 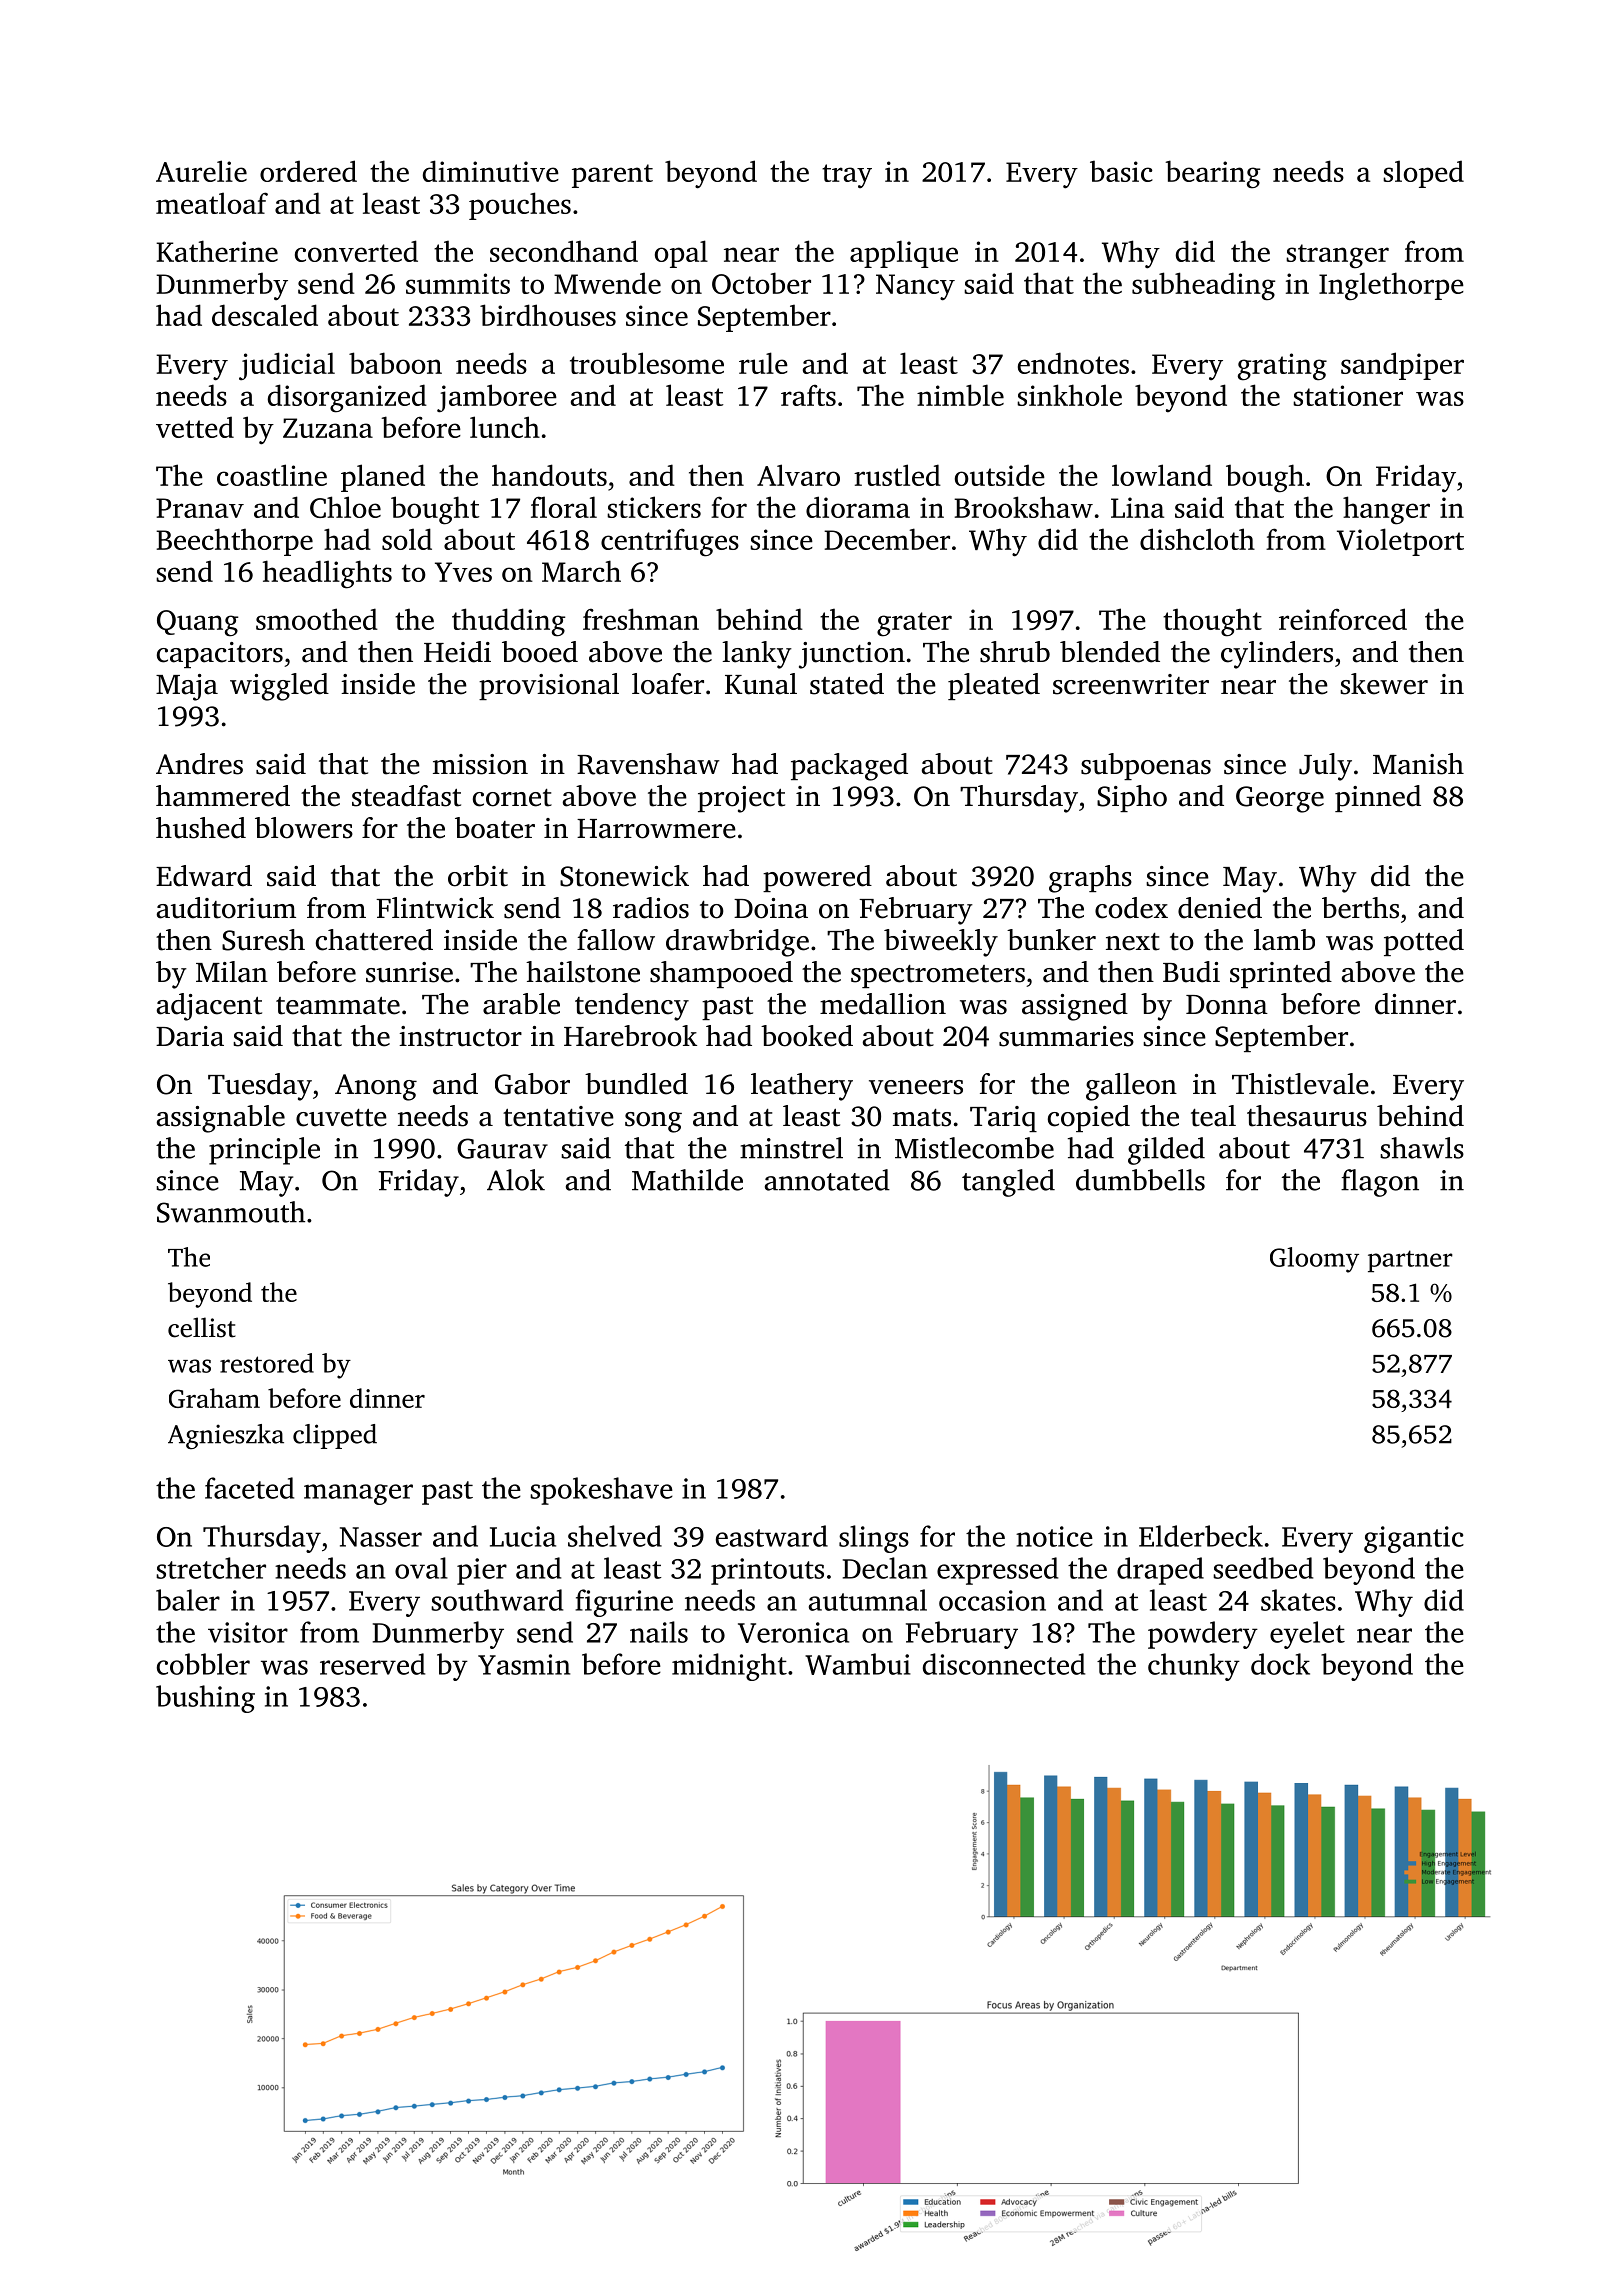 What do you see at coordinates (1008, 1183) in the screenshot?
I see `tangled` at bounding box center [1008, 1183].
